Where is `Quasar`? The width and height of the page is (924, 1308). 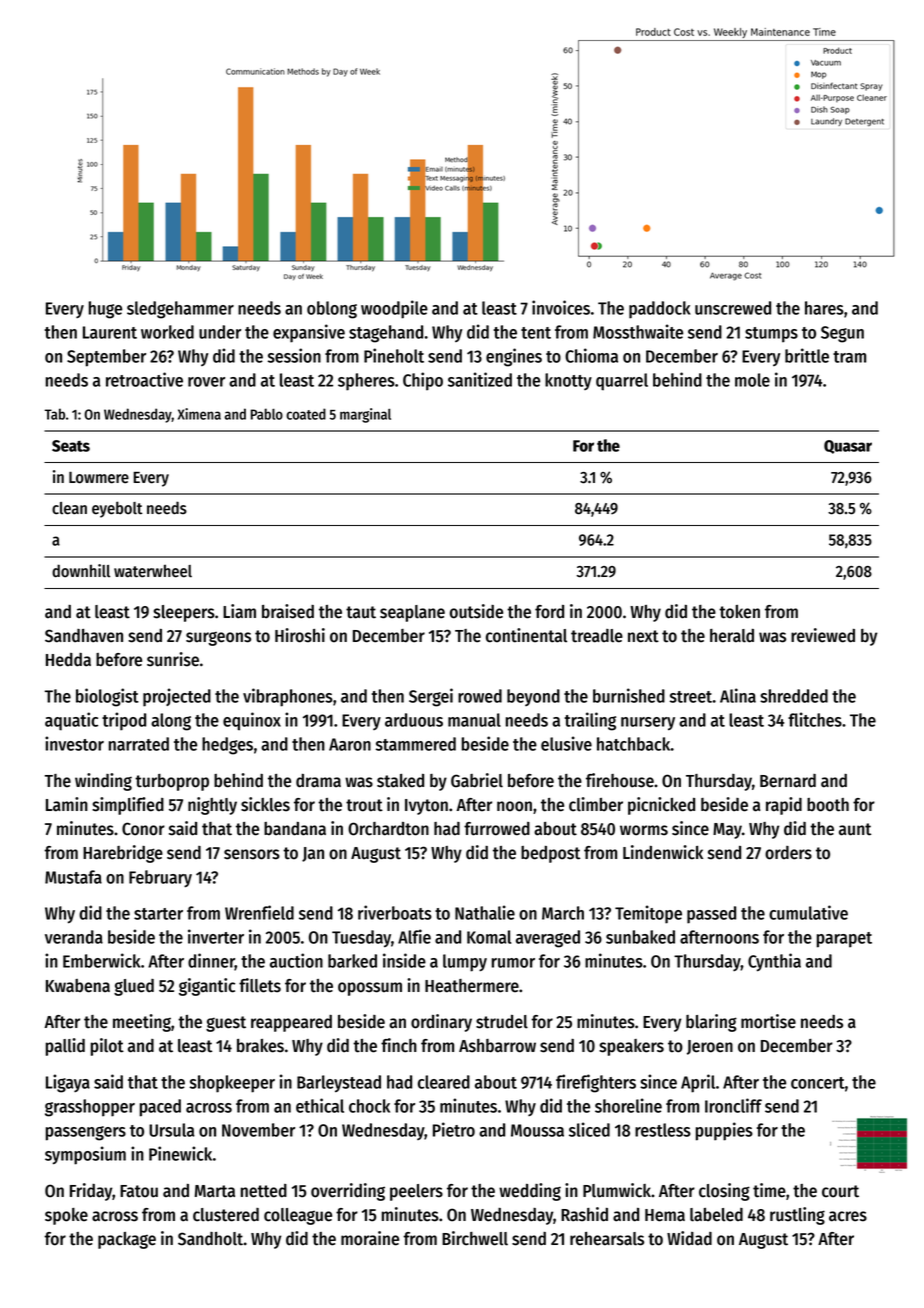 Quasar is located at coordinates (848, 447).
